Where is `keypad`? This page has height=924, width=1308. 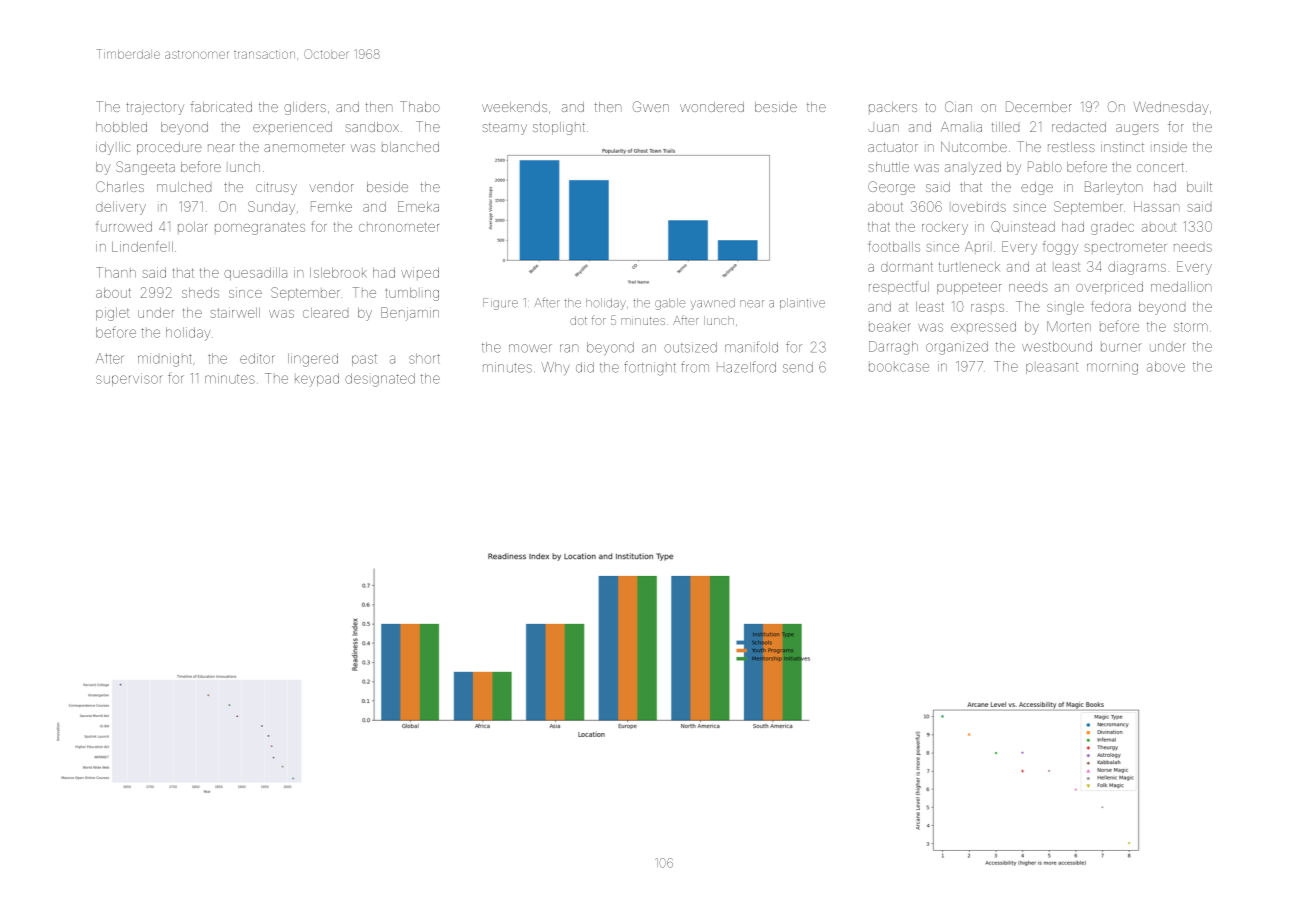
keypad is located at coordinates (317, 380).
